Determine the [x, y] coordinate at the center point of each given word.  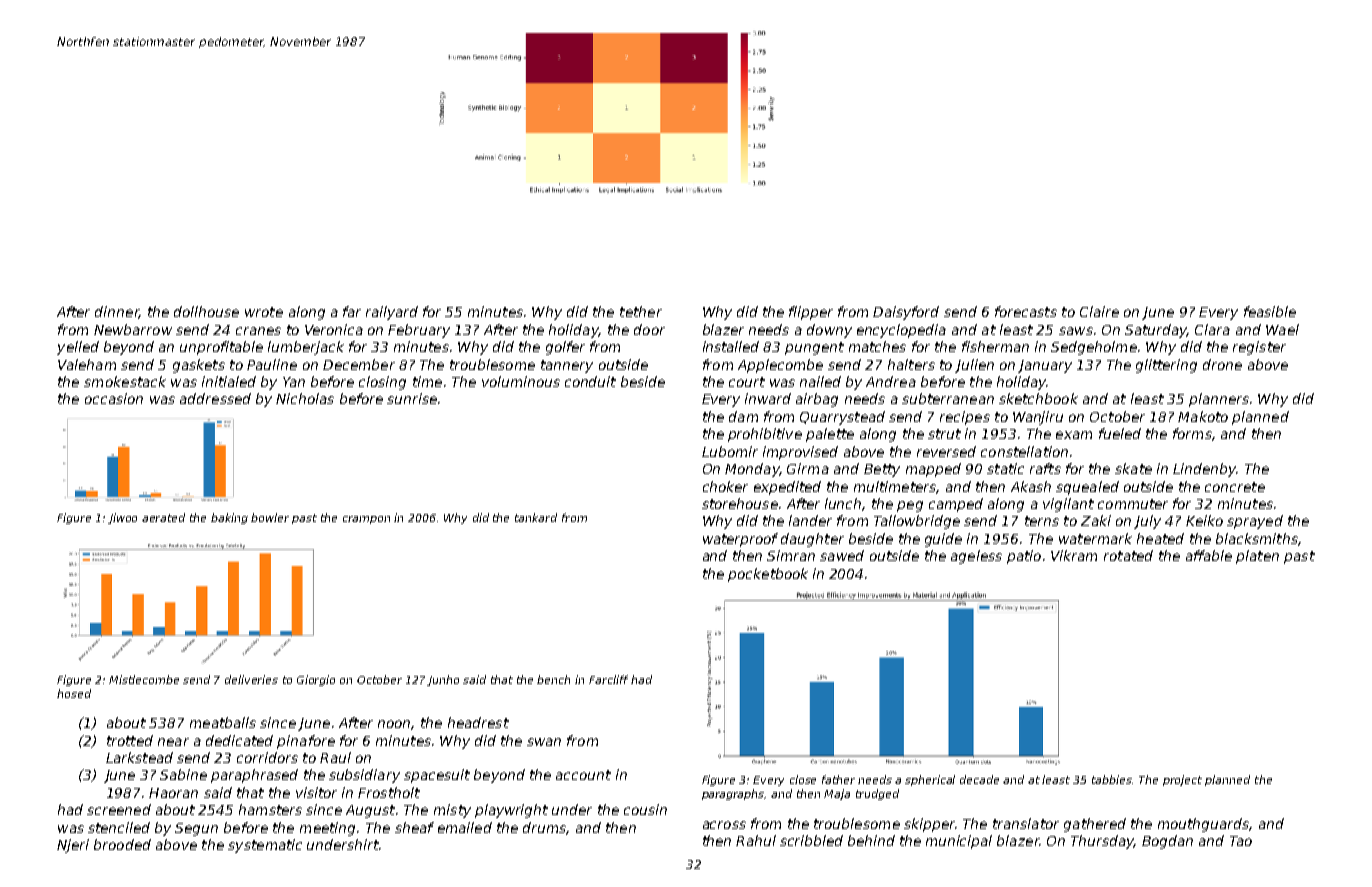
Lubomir [730, 451]
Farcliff [608, 679]
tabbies [1112, 779]
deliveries [251, 679]
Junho [443, 680]
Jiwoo [122, 518]
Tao [1241, 841]
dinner [117, 312]
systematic [265, 846]
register [1259, 348]
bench [553, 679]
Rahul [756, 840]
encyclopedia [901, 331]
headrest [478, 722]
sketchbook [1038, 398]
